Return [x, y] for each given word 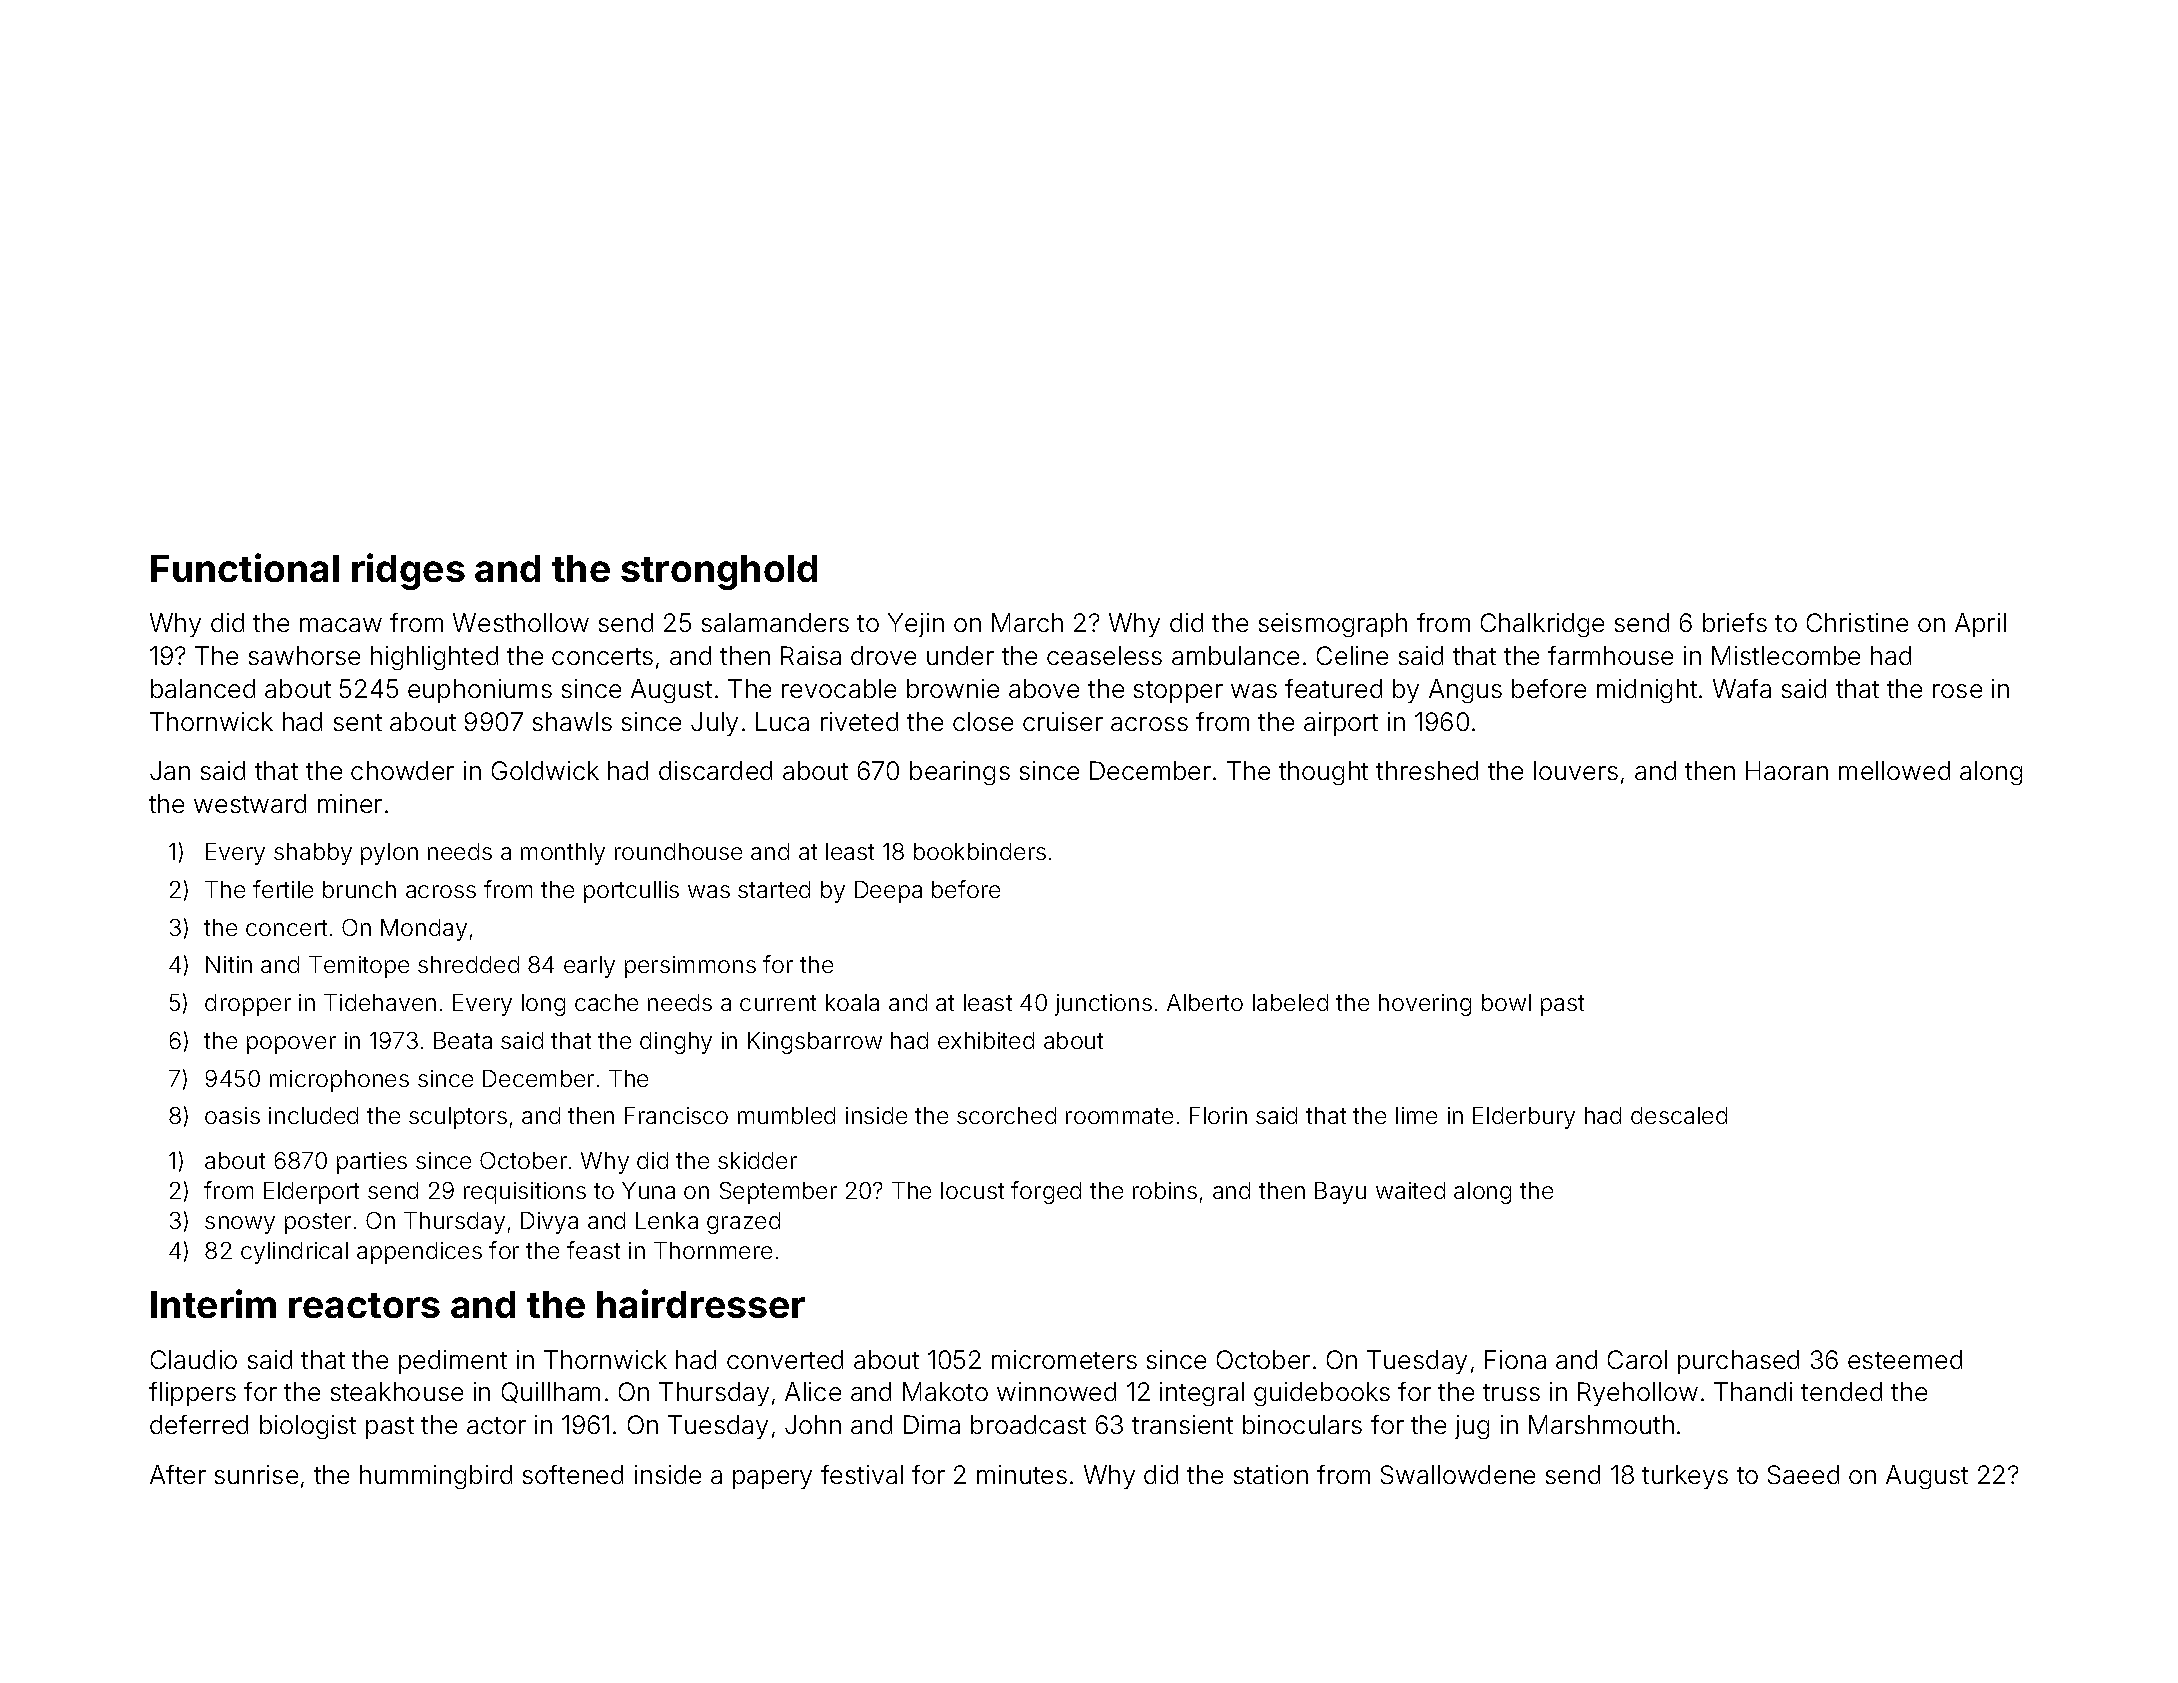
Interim [213, 1303]
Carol [1637, 1359]
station [1271, 1474]
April [1980, 625]
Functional [245, 567]
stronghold [719, 572]
